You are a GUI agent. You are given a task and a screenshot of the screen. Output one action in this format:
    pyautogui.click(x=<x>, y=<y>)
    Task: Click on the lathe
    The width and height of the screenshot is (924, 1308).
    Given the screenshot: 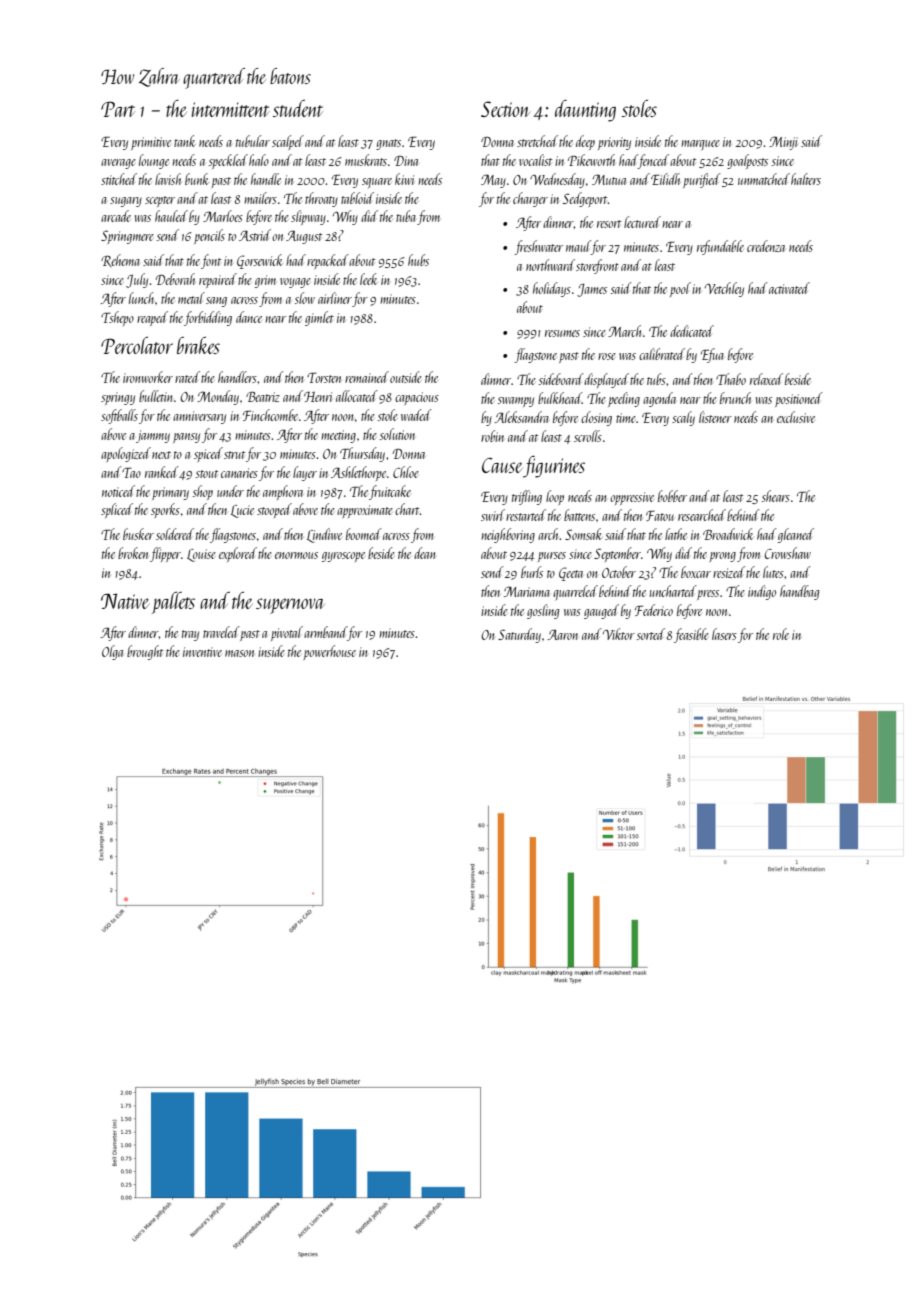 What is the action you would take?
    pyautogui.click(x=676, y=534)
